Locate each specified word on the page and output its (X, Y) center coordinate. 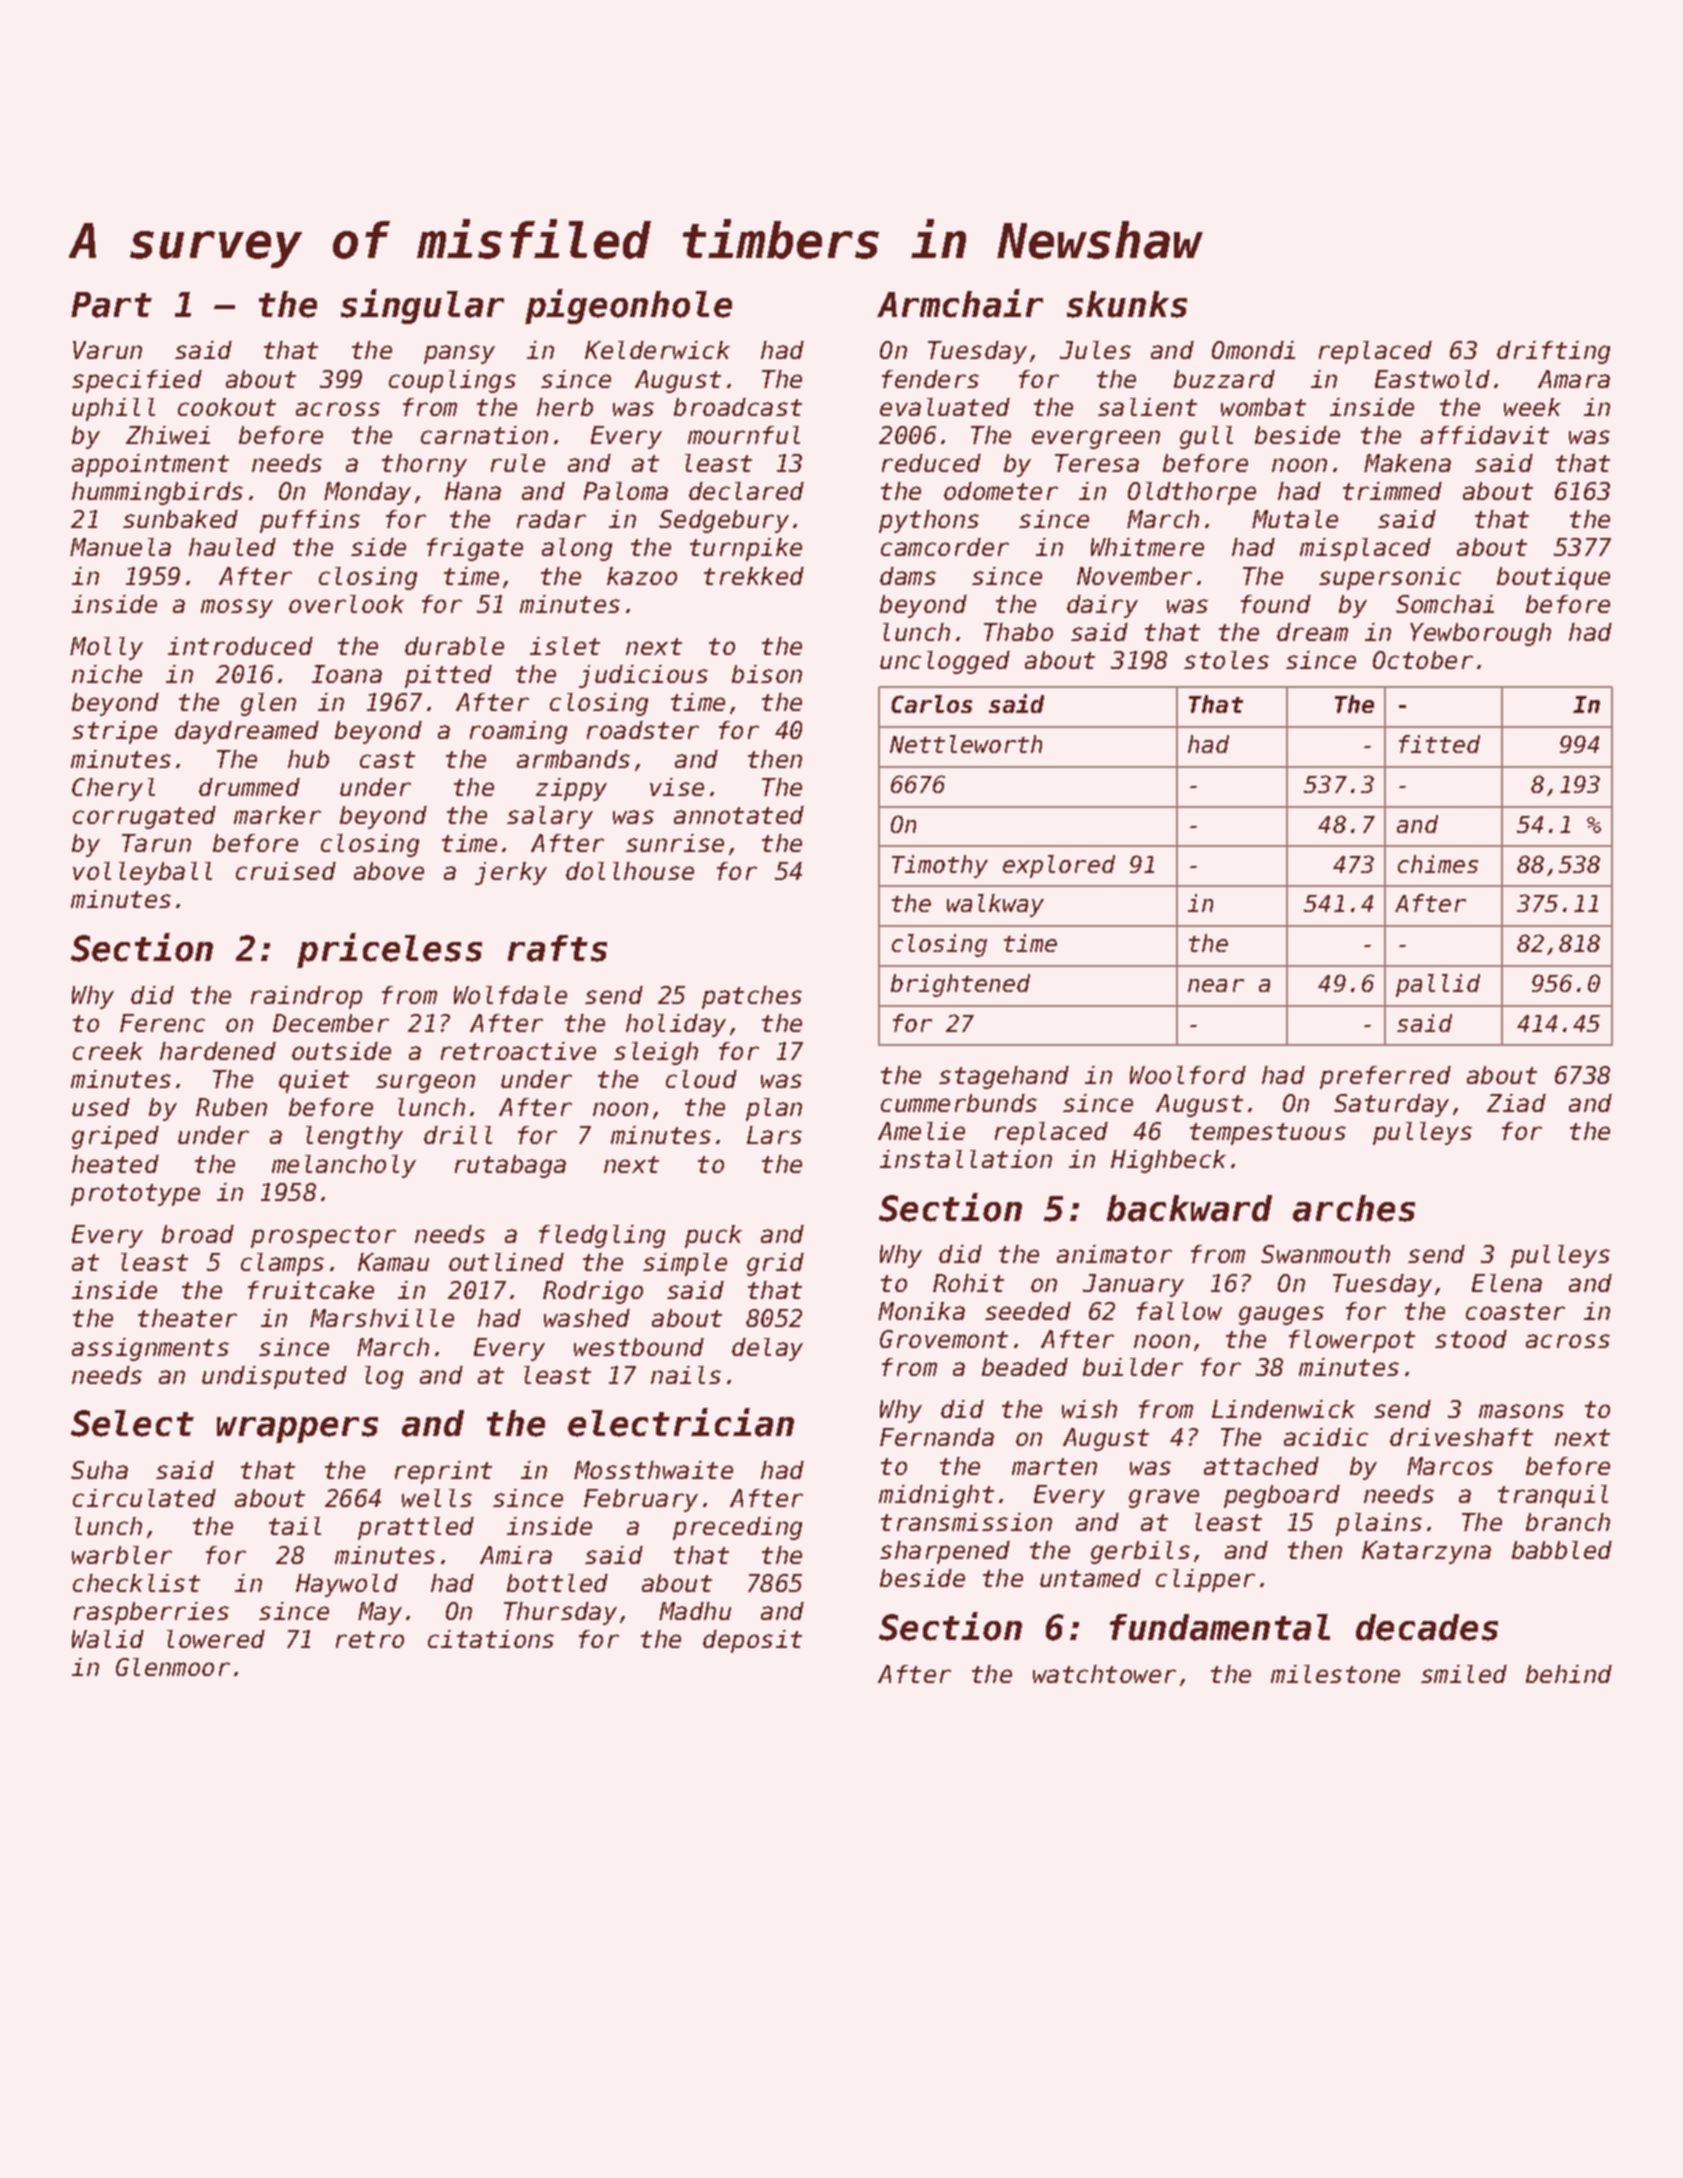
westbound (639, 1347)
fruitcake (311, 1290)
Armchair (960, 303)
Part (111, 305)
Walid (108, 1639)
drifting (1553, 352)
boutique (1553, 578)
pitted (448, 676)
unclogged (945, 662)
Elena (1507, 1283)
